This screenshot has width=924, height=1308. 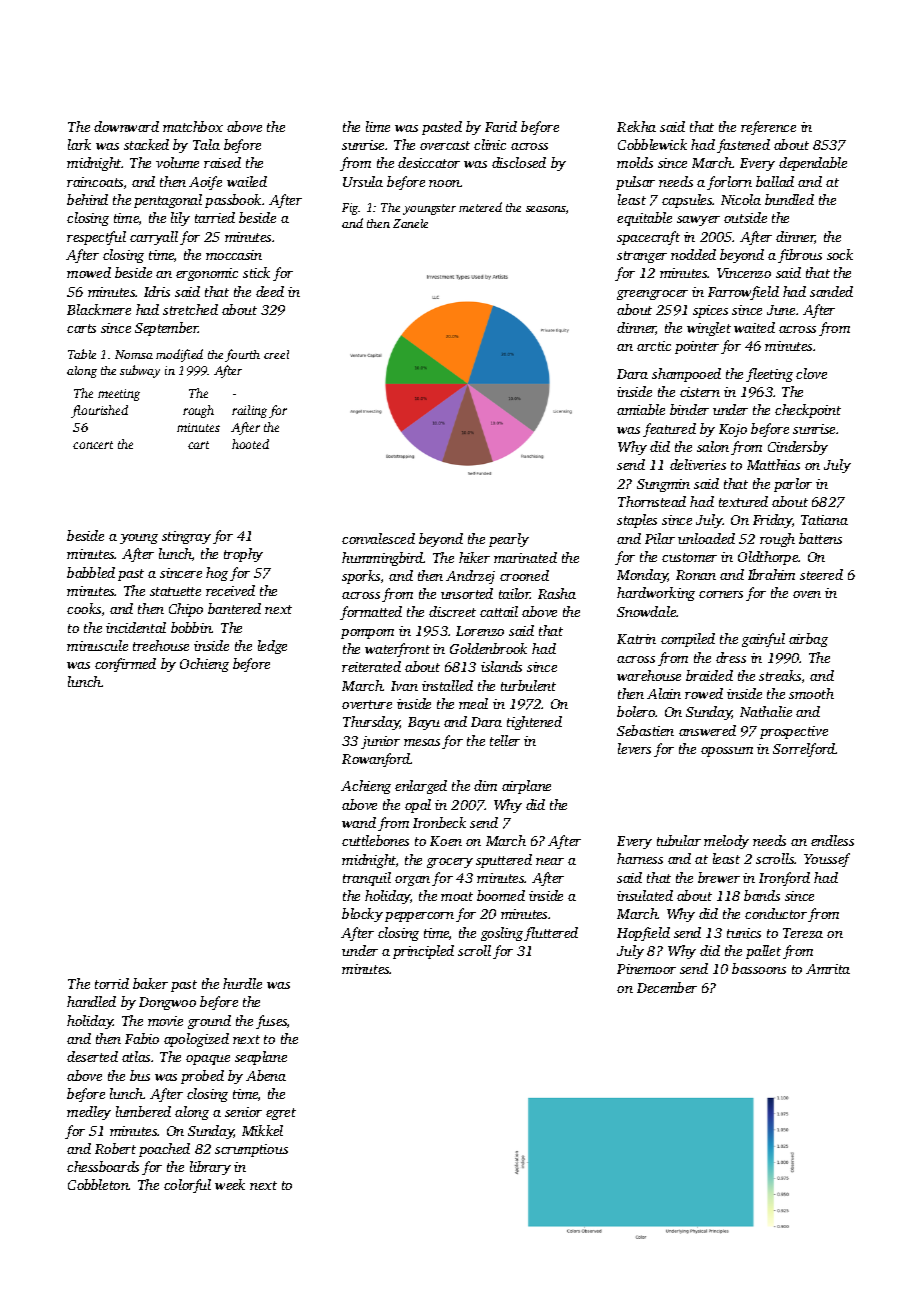 What do you see at coordinates (93, 445) in the screenshot?
I see `concert` at bounding box center [93, 445].
